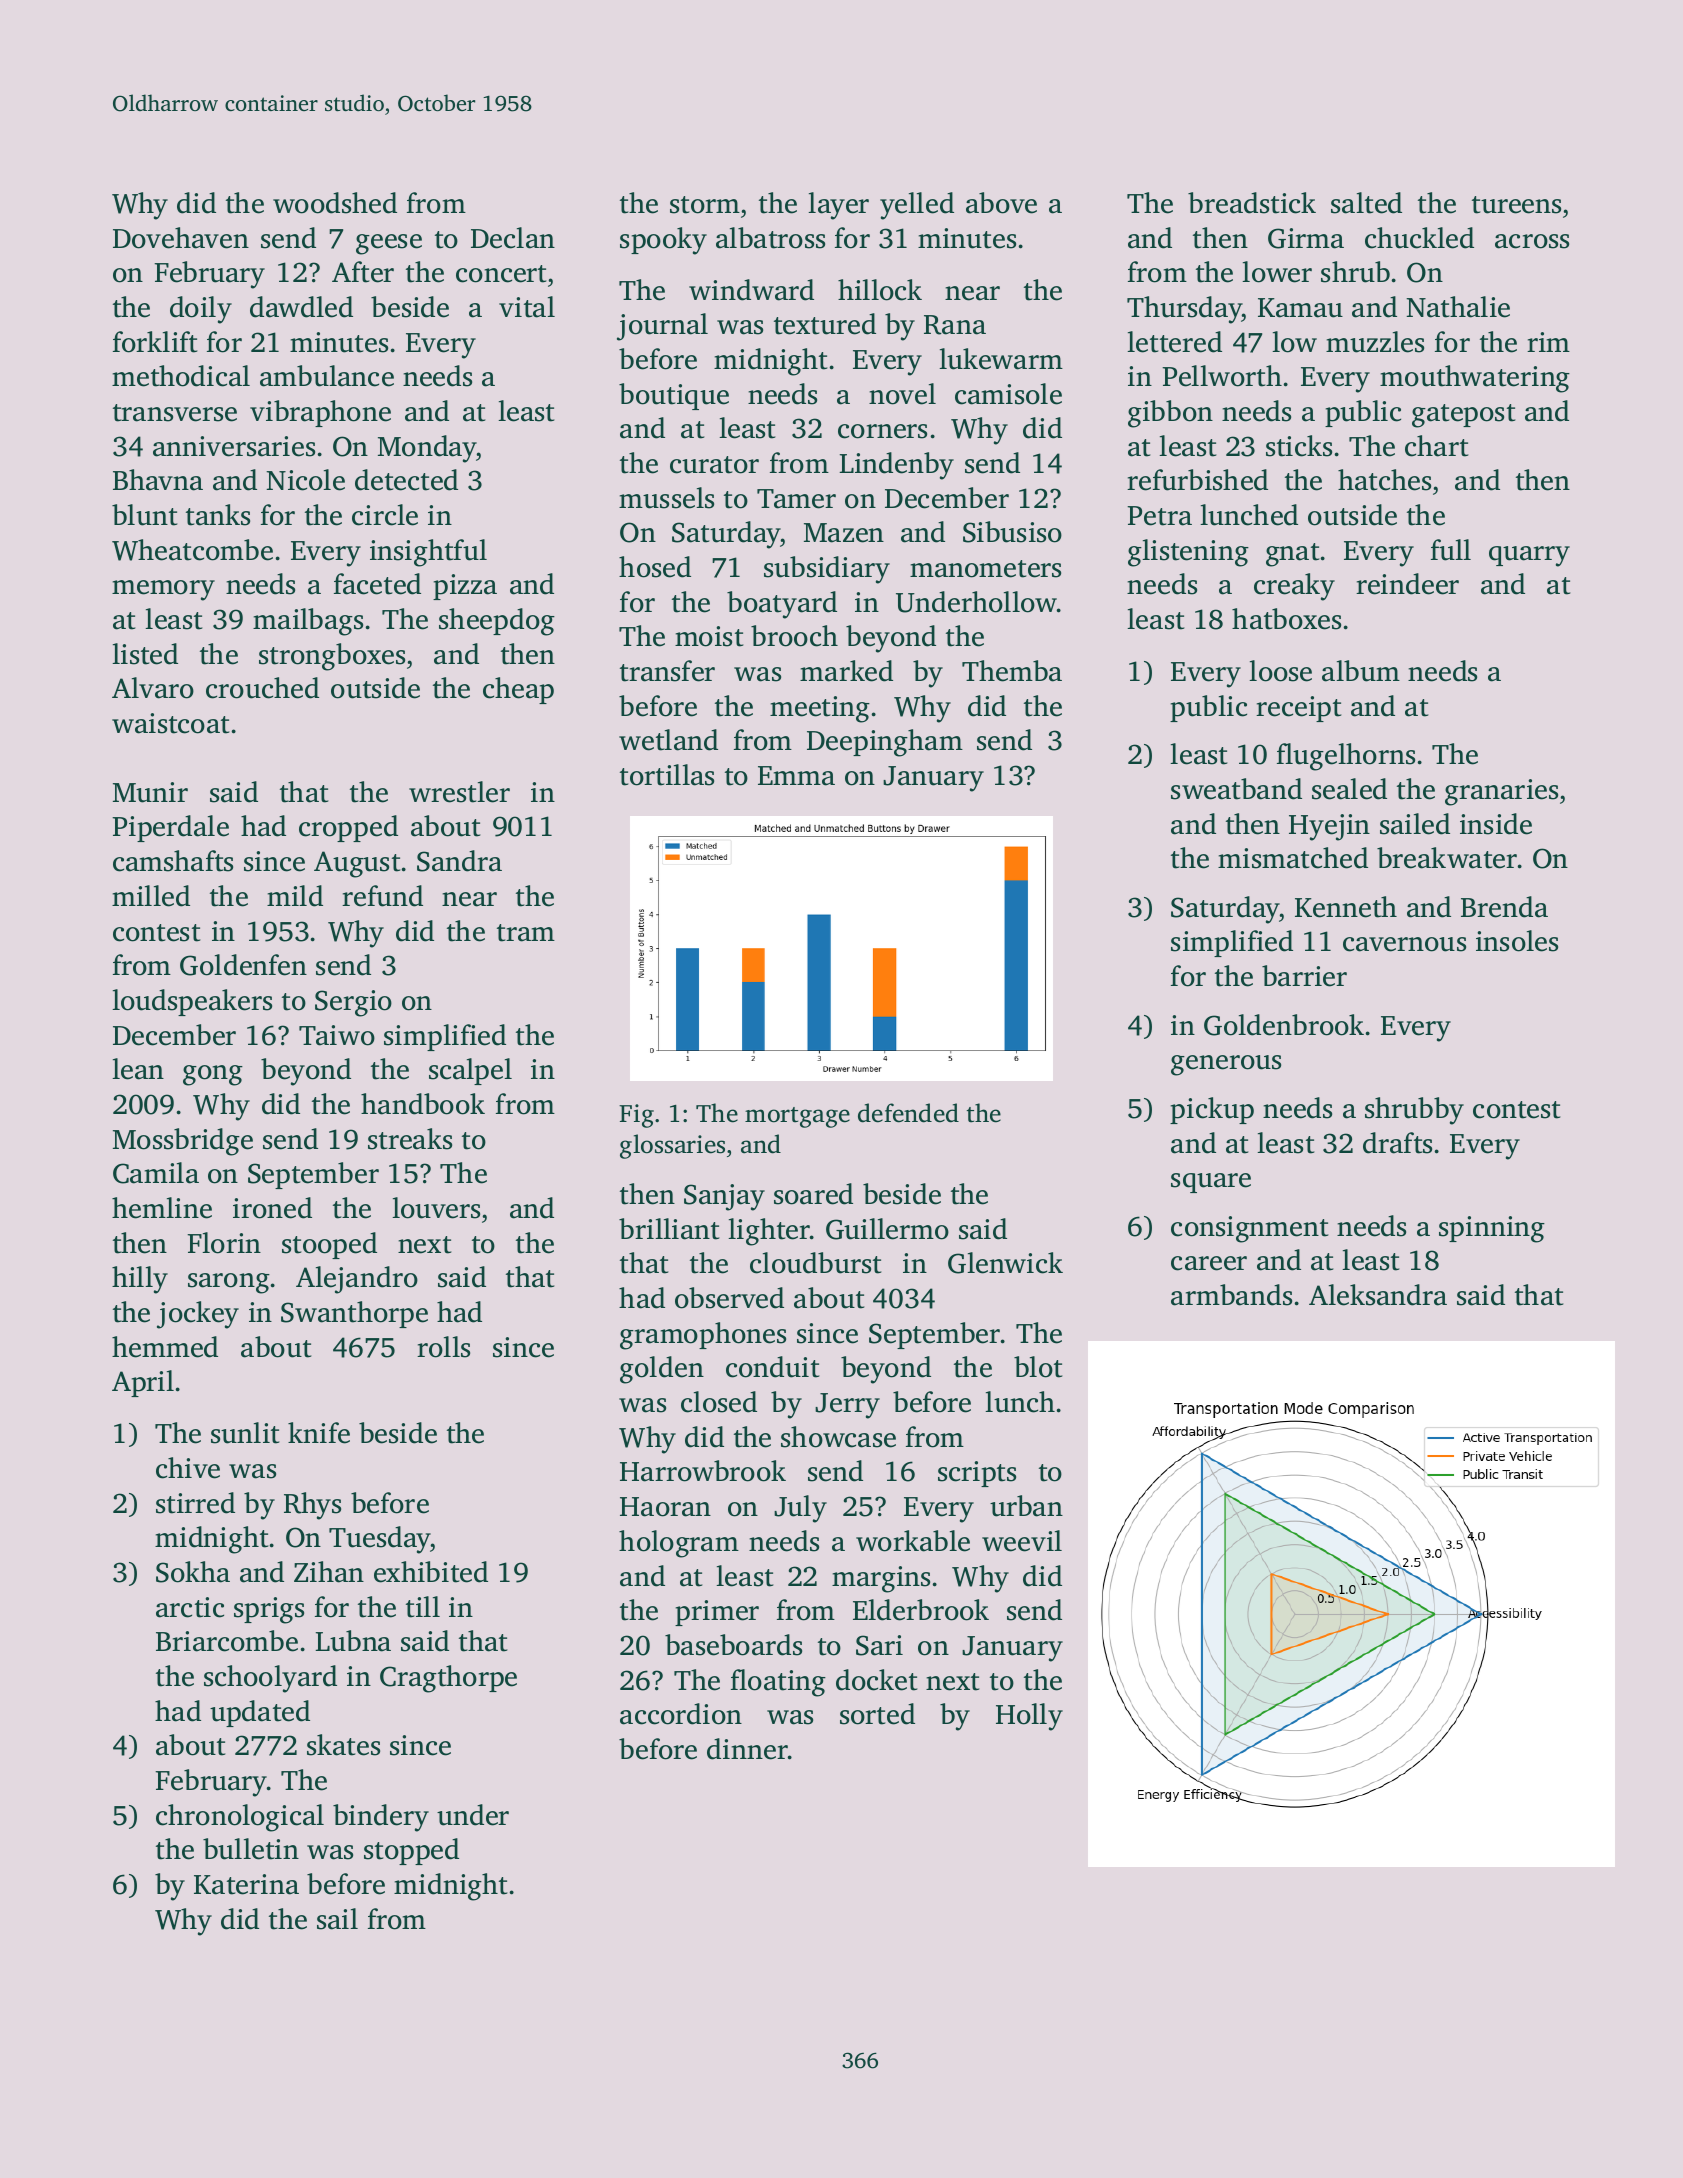 This screenshot has height=2178, width=1683. What do you see at coordinates (246, 1884) in the screenshot?
I see `Katerina` at bounding box center [246, 1884].
